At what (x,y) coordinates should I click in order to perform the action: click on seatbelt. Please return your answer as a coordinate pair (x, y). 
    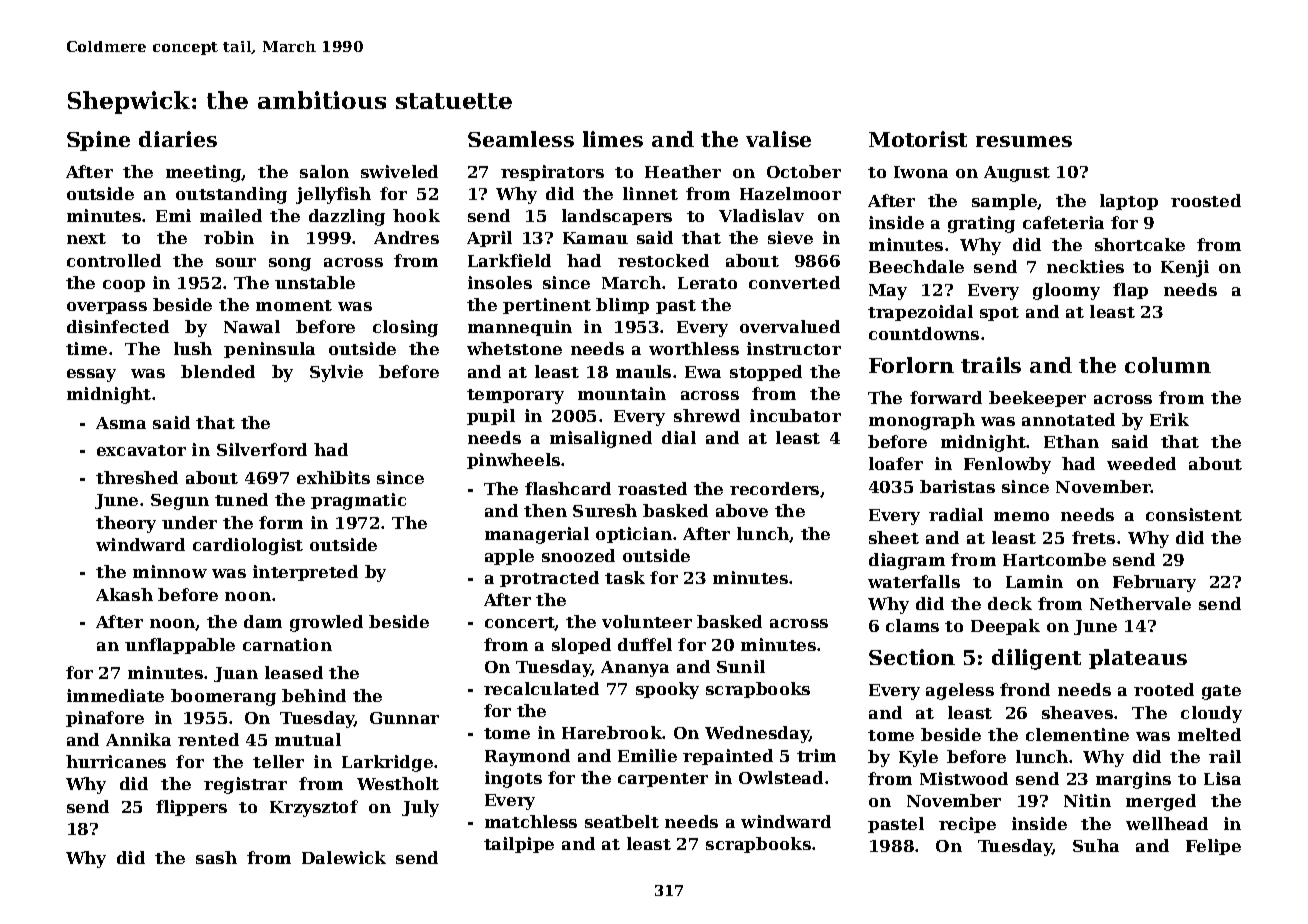
    Looking at the image, I should click on (622, 821).
